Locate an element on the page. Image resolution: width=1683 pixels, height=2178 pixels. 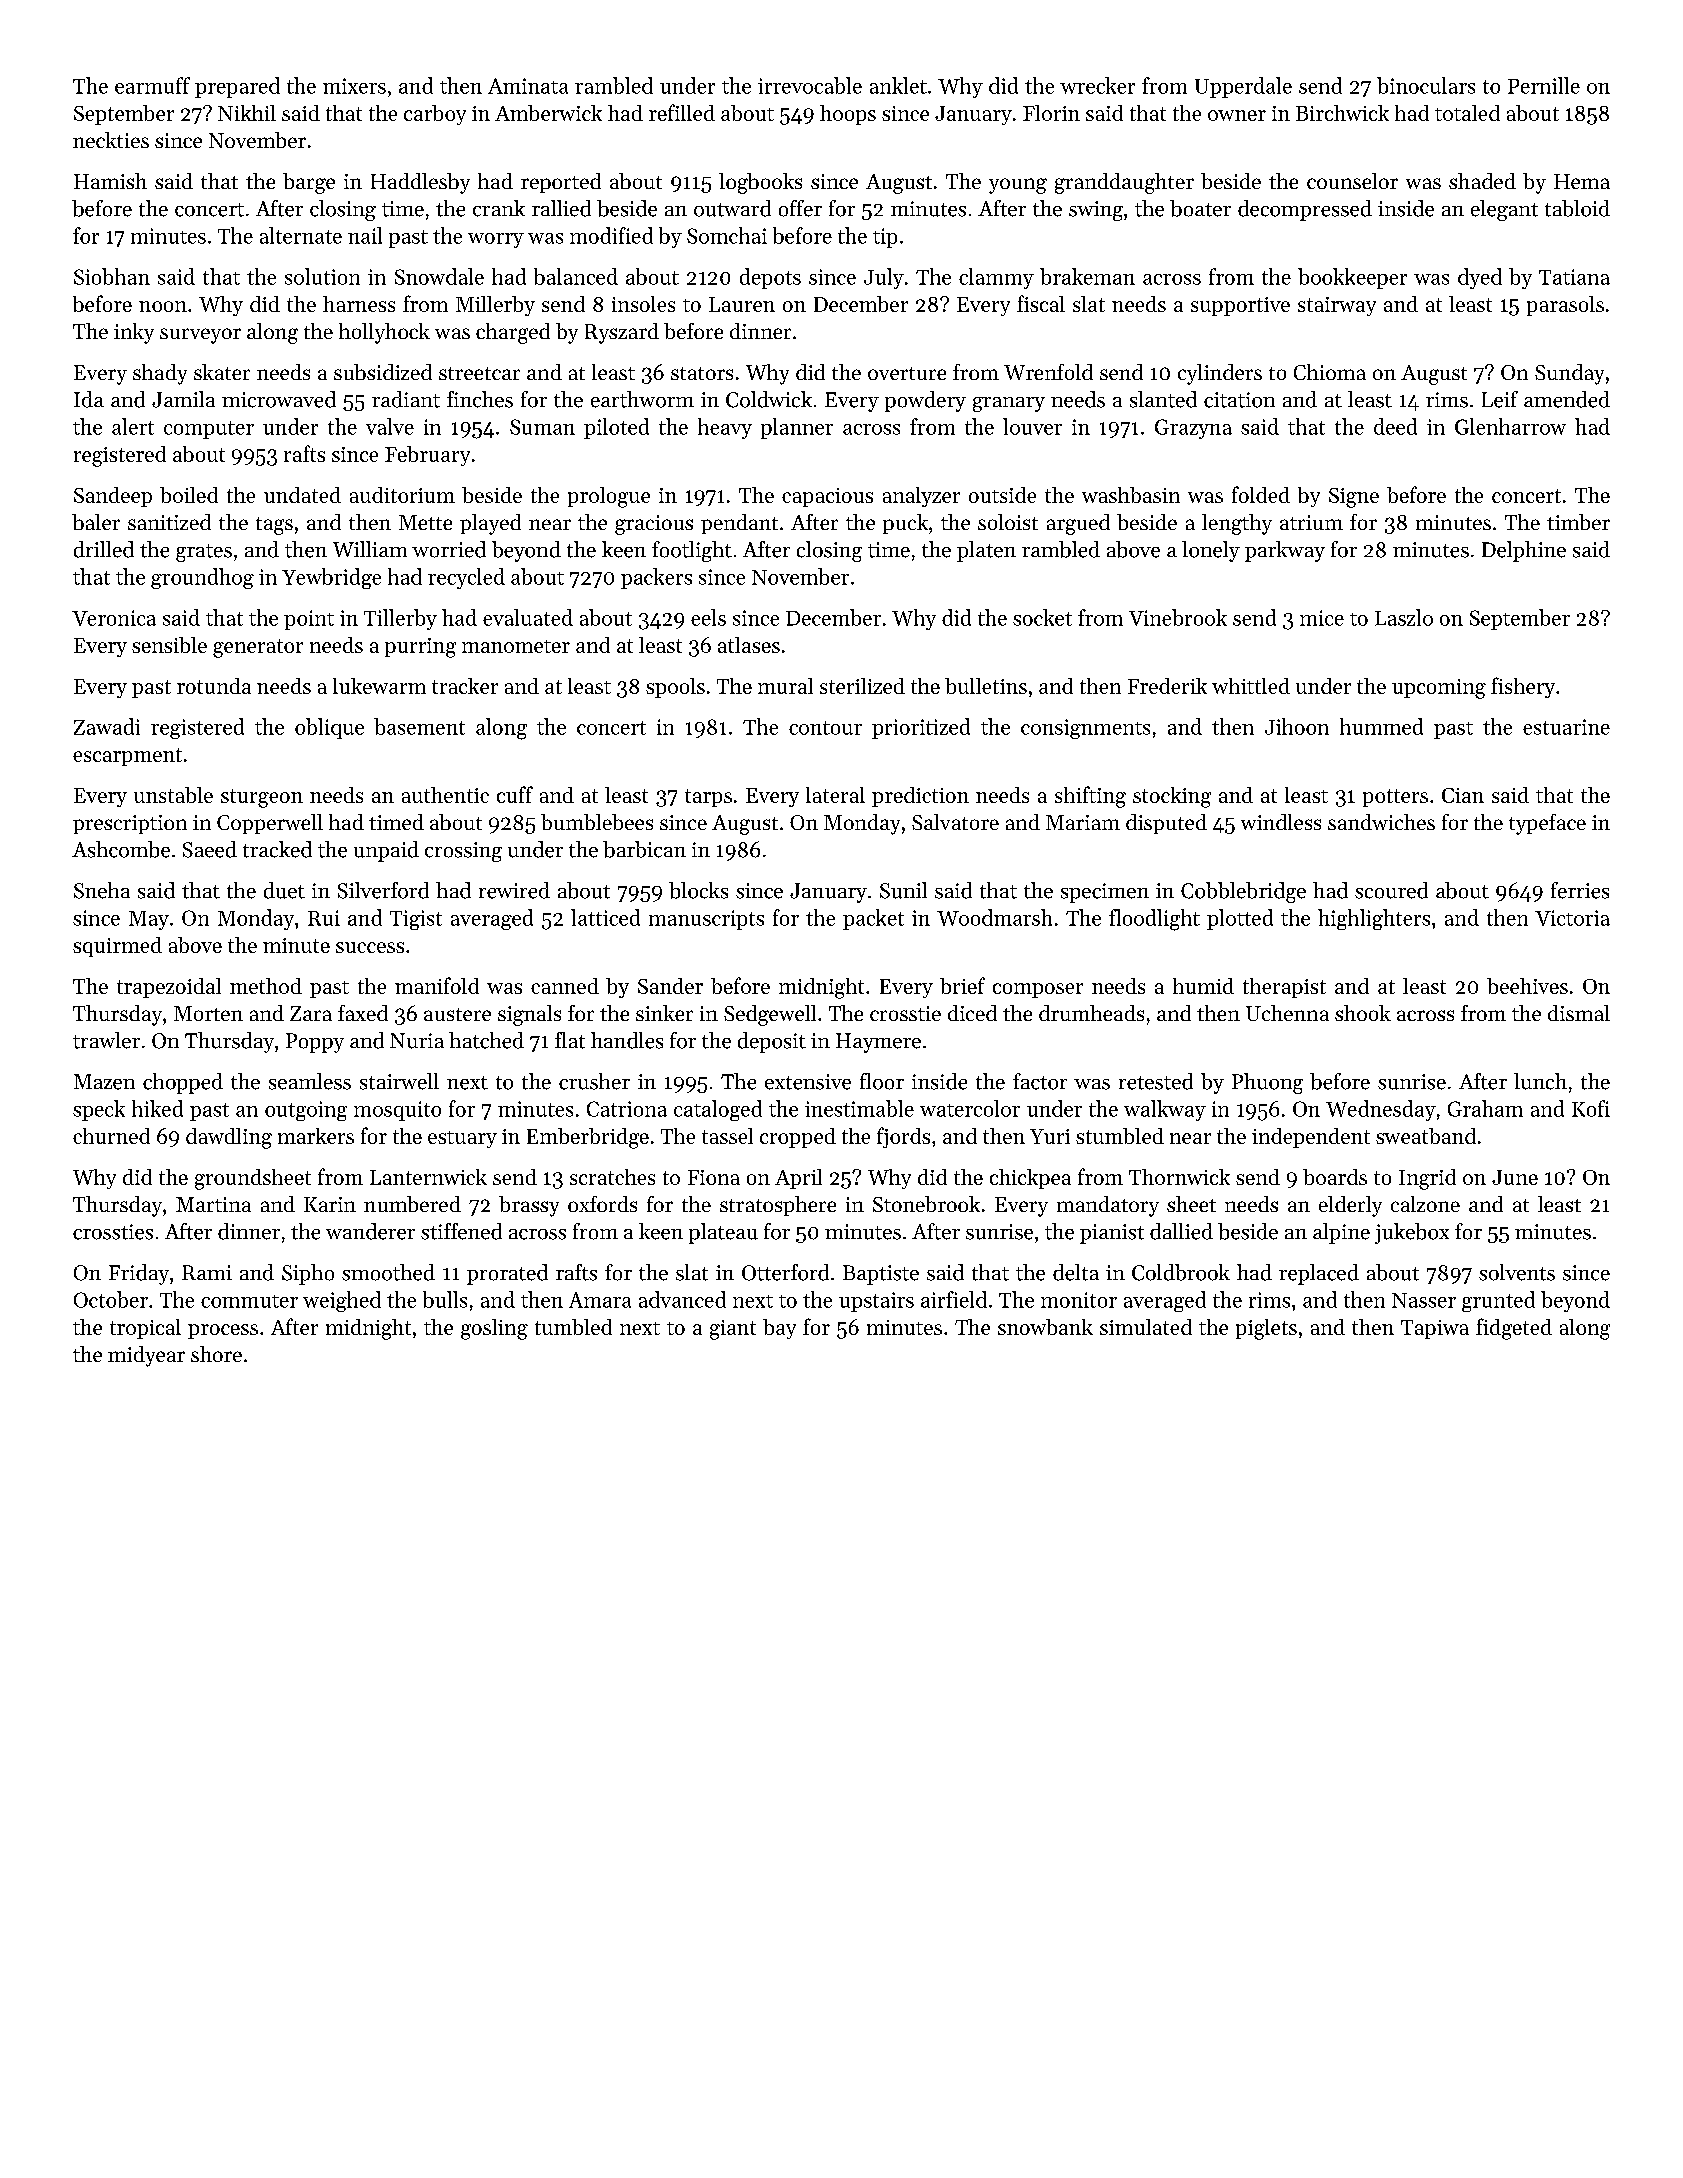
duet is located at coordinates (284, 890).
